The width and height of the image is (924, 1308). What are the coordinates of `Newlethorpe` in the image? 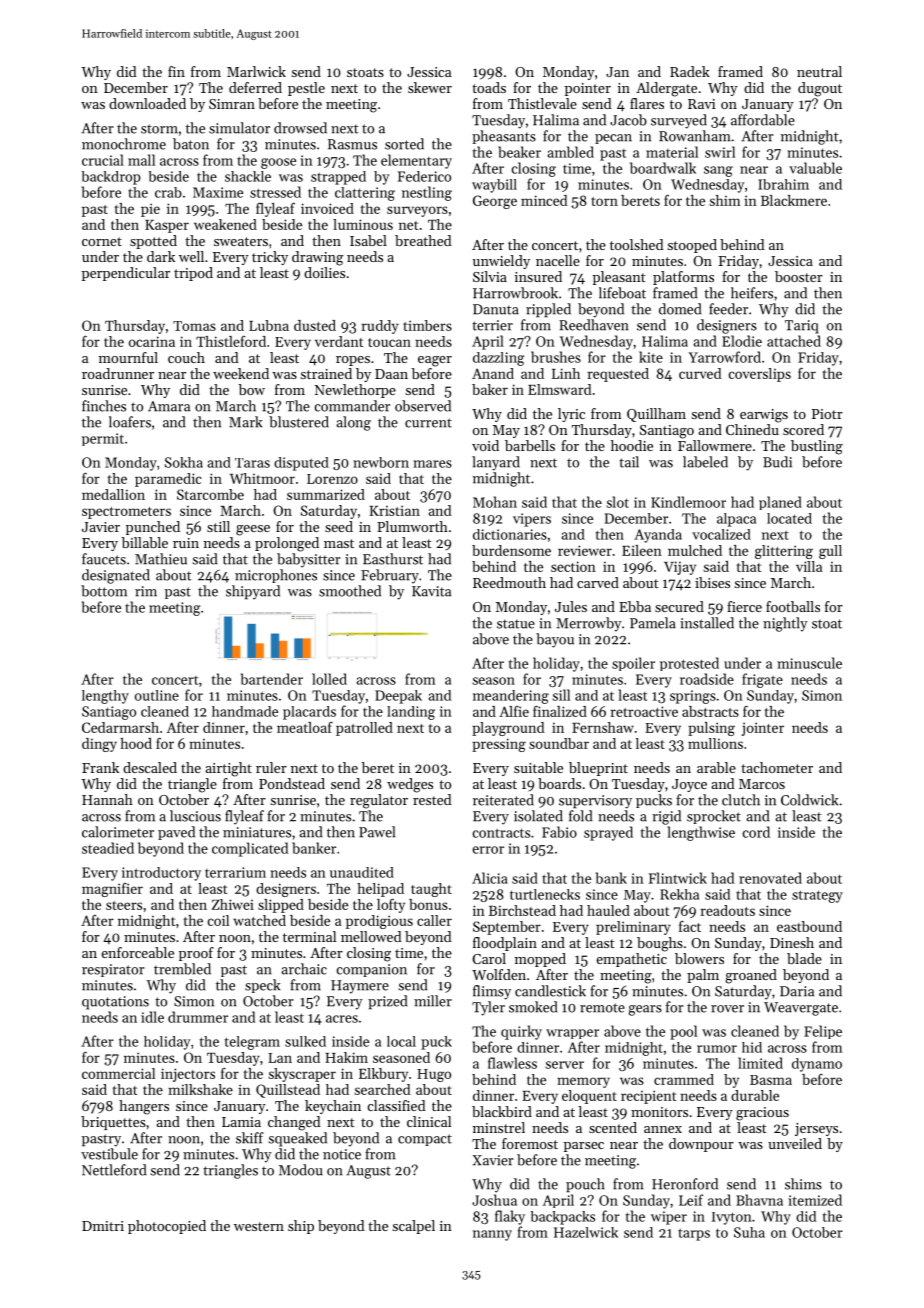 It's located at (355, 391).
